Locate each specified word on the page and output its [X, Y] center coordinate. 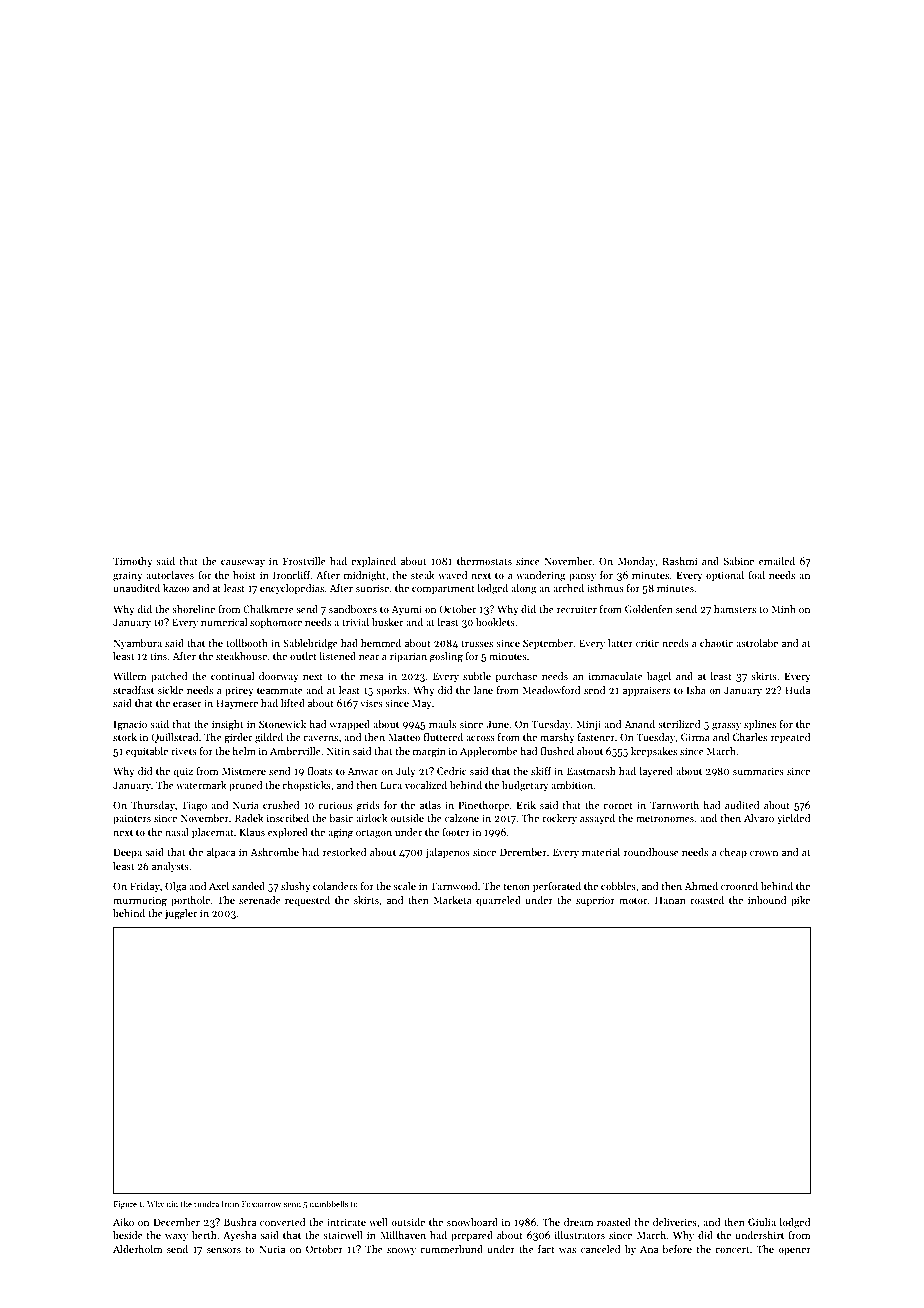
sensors [224, 1250]
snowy [401, 1251]
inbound [767, 900]
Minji [588, 725]
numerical [224, 622]
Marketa [452, 900]
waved [453, 575]
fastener [596, 737]
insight [228, 725]
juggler [181, 914]
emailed [777, 561]
